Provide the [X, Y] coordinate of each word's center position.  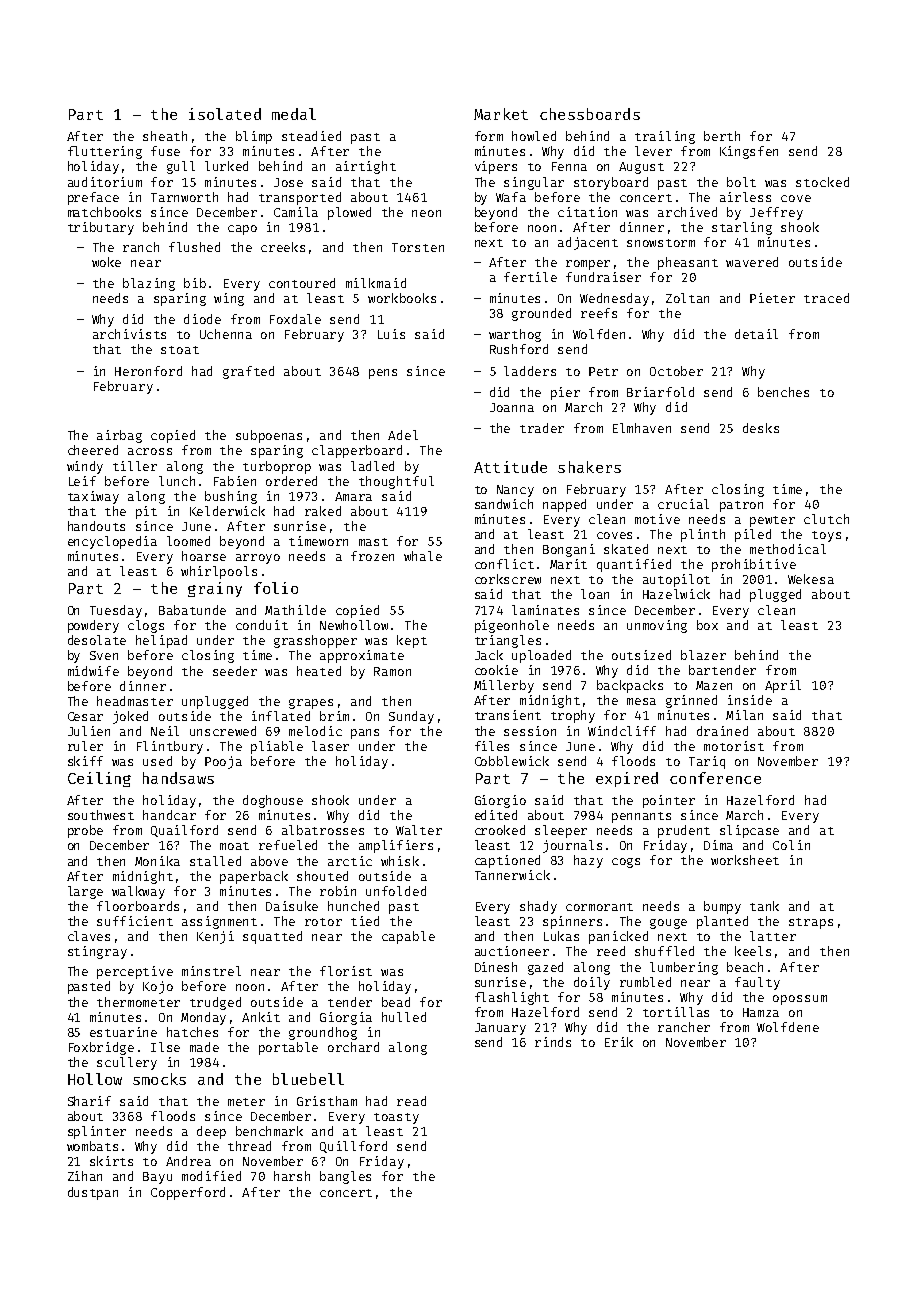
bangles [345, 1177]
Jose [288, 182]
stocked [822, 182]
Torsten [418, 247]
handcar [169, 815]
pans [365, 734]
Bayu [157, 1178]
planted [722, 922]
